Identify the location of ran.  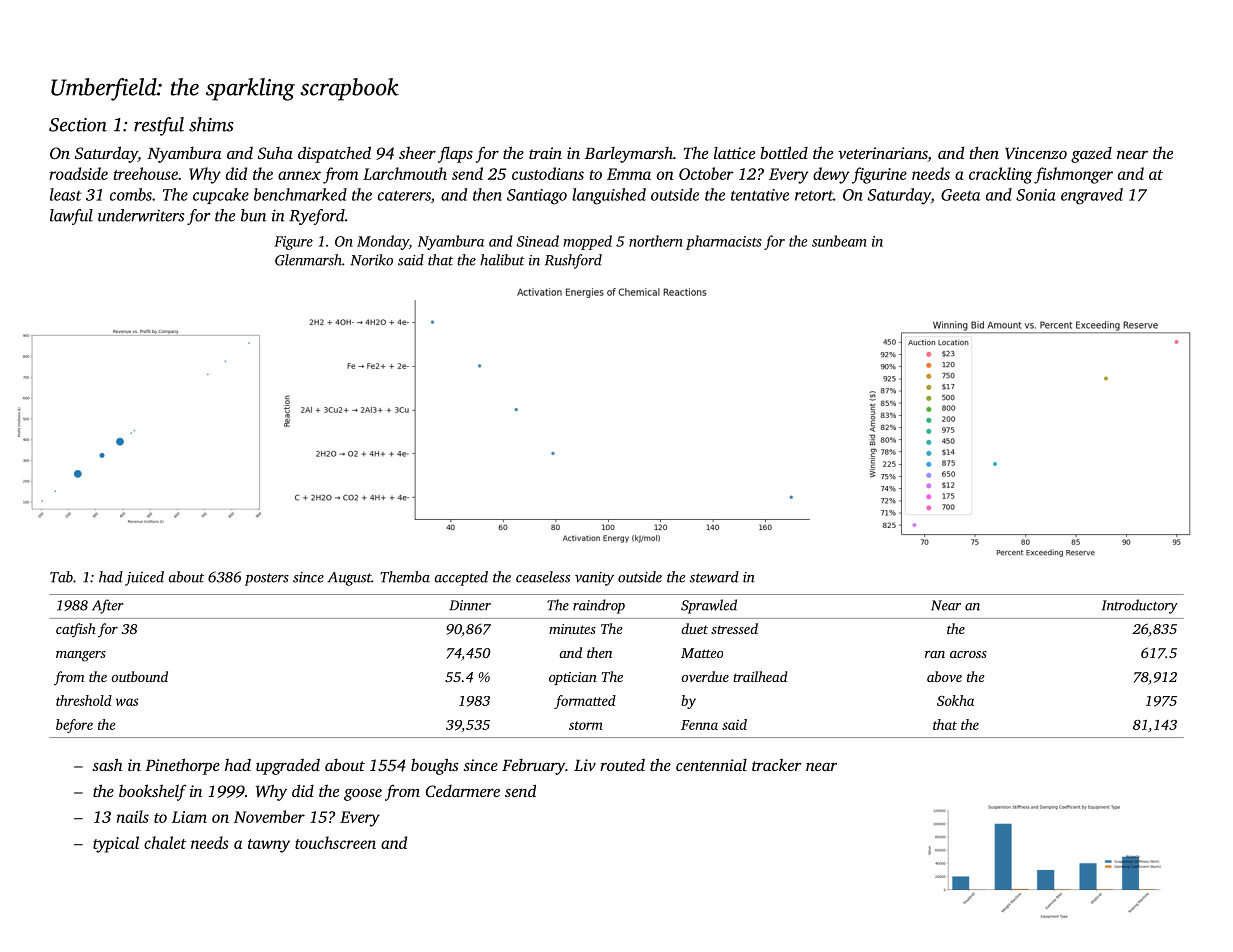
(935, 654).
